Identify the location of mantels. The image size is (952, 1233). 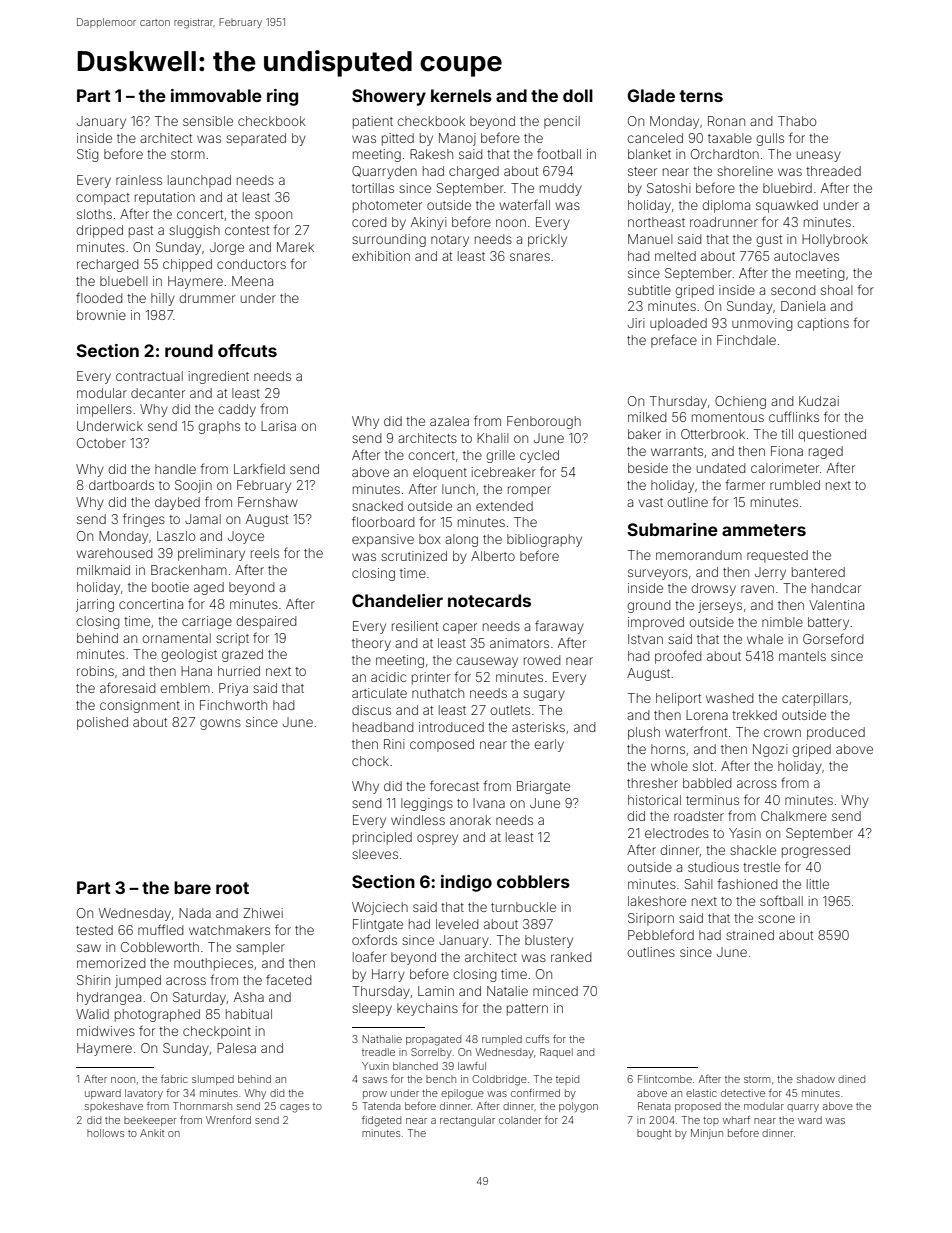
(802, 656).
